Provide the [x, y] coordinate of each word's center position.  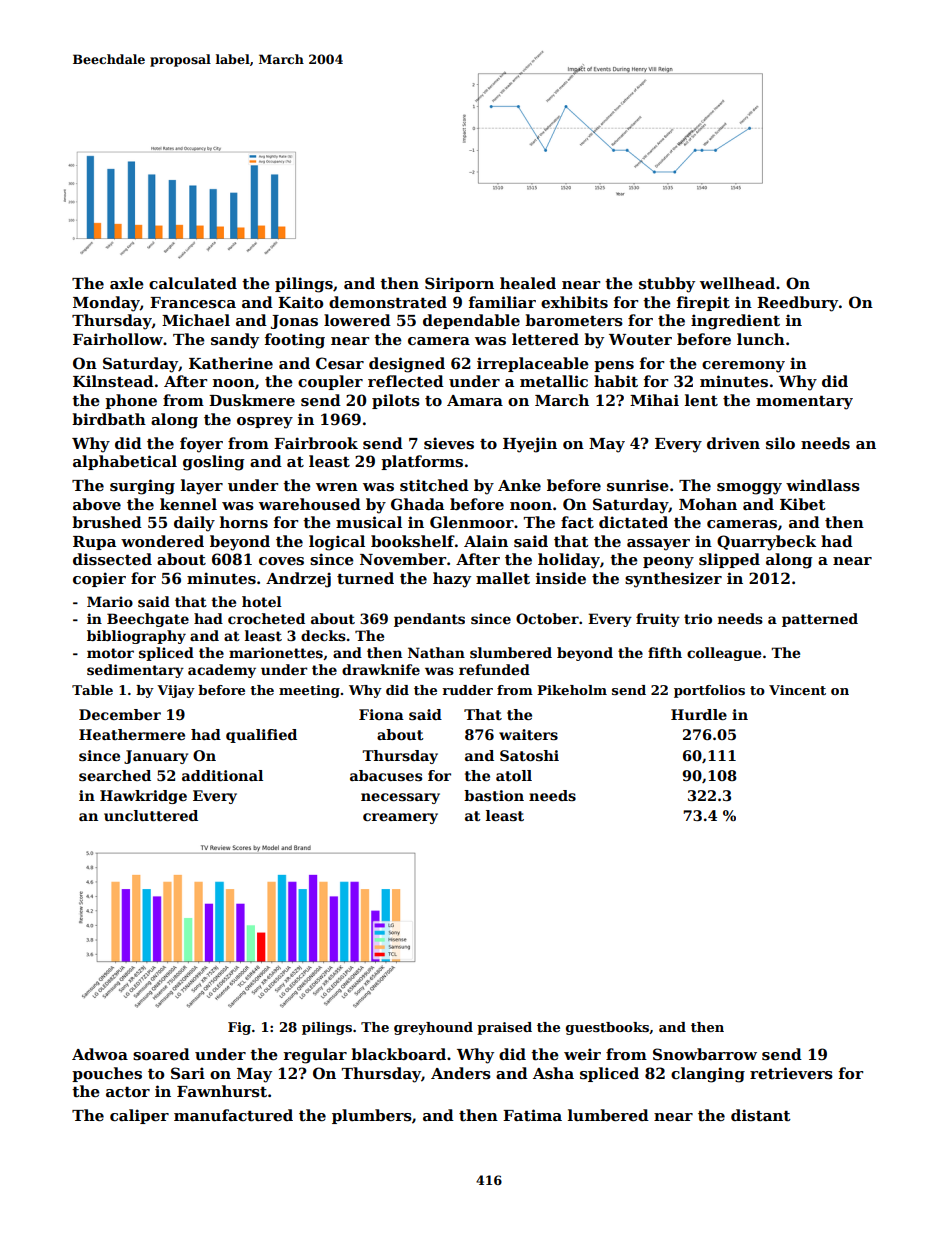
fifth [665, 652]
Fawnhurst [222, 1091]
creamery [400, 818]
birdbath [109, 419]
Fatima [532, 1115]
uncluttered [151, 815]
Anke [519, 485]
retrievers [791, 1073]
